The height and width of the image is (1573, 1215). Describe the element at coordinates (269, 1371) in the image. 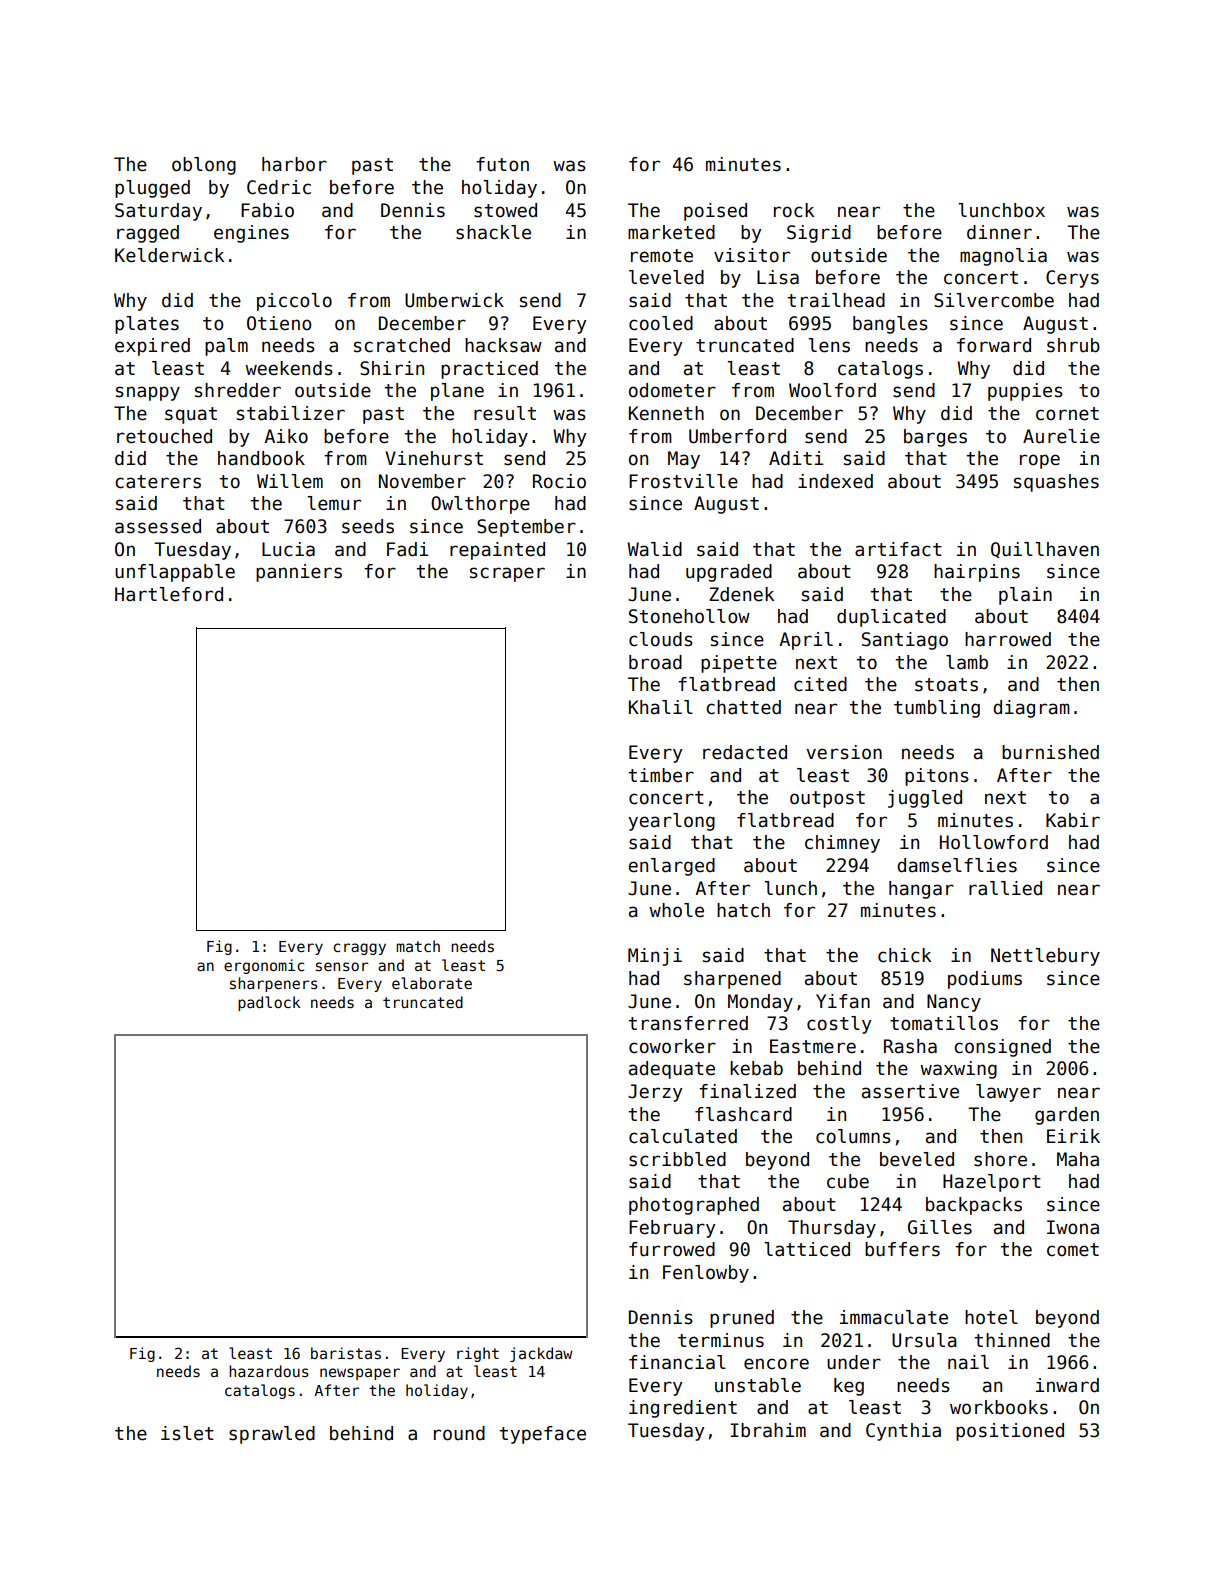

I see `hazardous` at that location.
